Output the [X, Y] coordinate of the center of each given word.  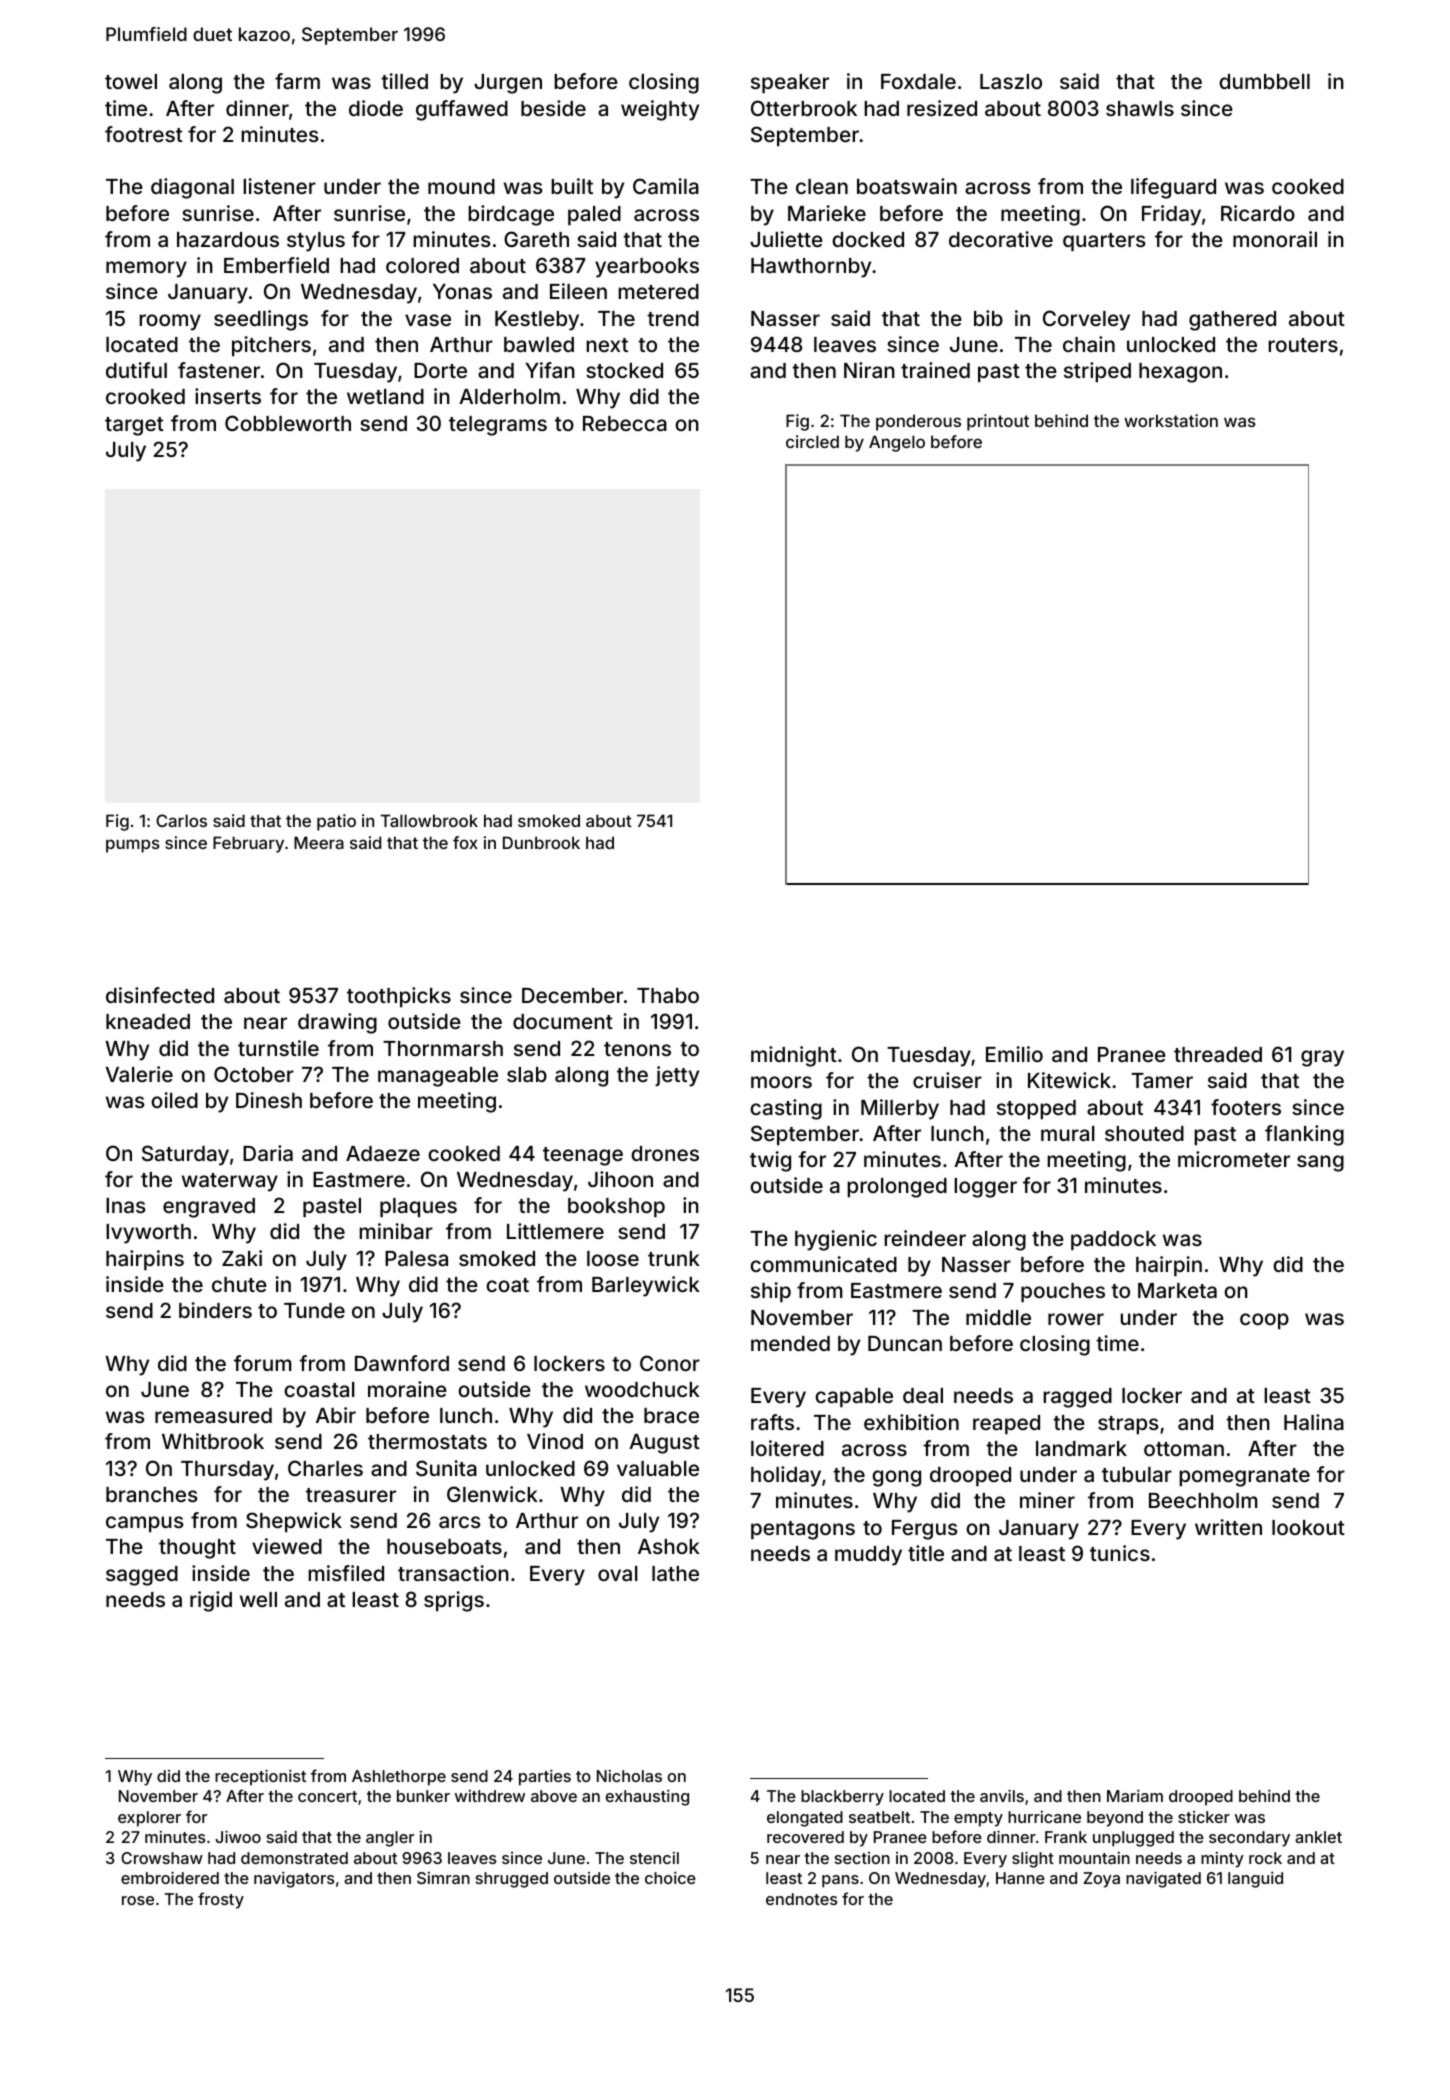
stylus [316, 242]
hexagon [1180, 373]
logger [985, 1188]
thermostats [427, 1441]
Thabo [668, 995]
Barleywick [646, 1286]
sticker [1204, 1817]
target [134, 426]
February [248, 844]
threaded [1218, 1054]
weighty [660, 110]
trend [673, 318]
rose [138, 1900]
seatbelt [879, 1817]
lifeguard [1173, 188]
